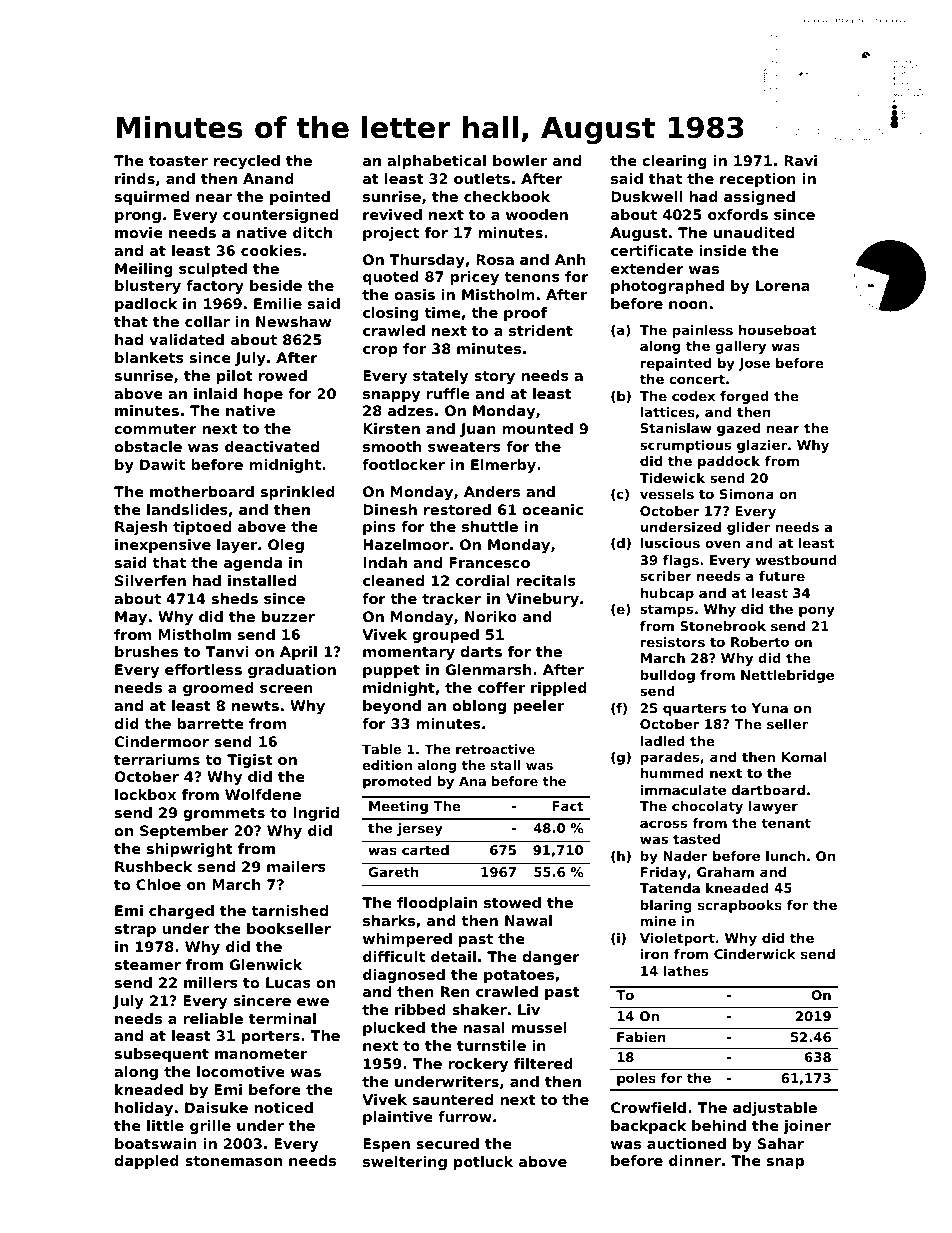  Describe the element at coordinates (787, 676) in the image. I see `Nettlebridge` at that location.
